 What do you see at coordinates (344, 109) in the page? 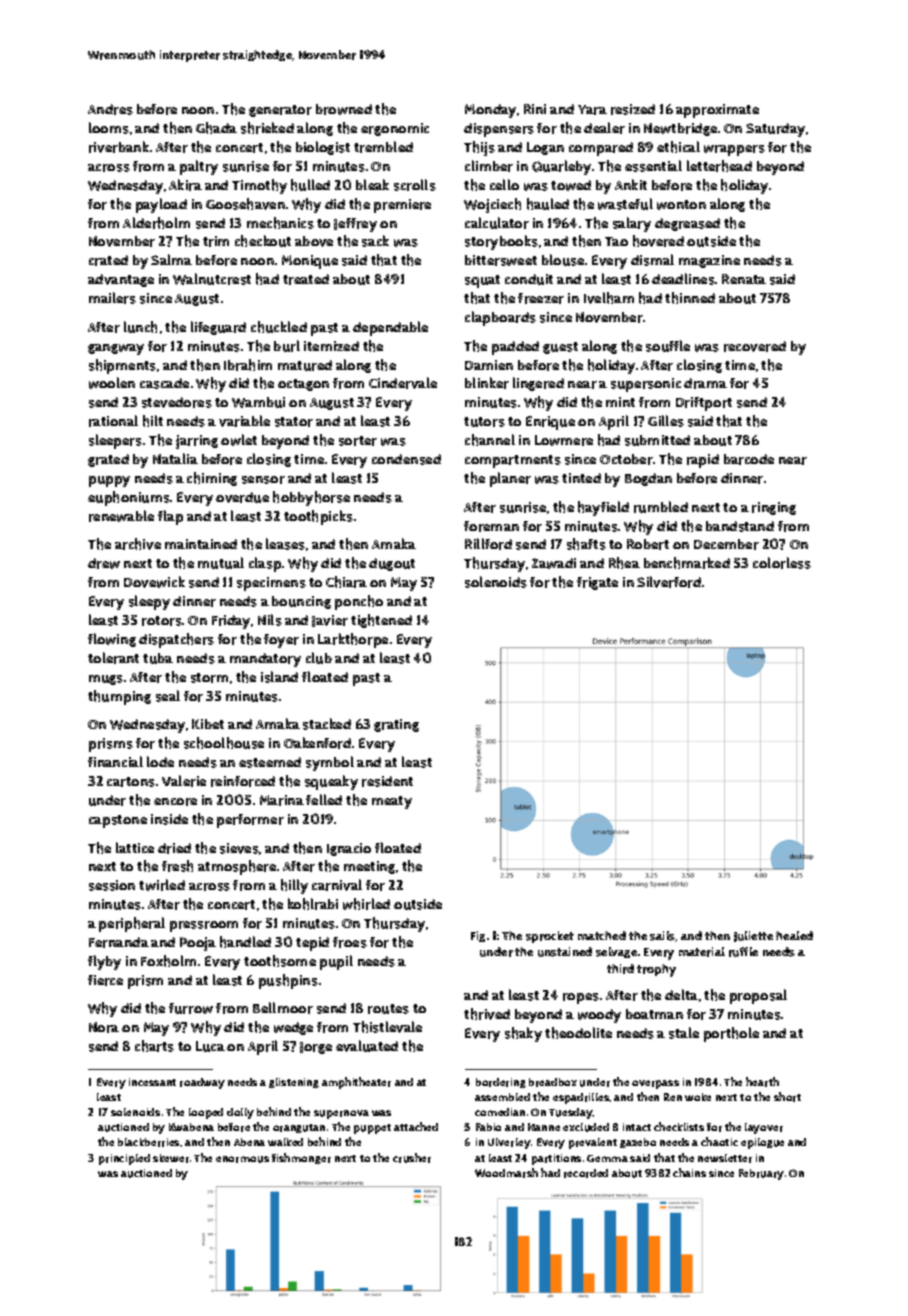
I see `browned` at bounding box center [344, 109].
